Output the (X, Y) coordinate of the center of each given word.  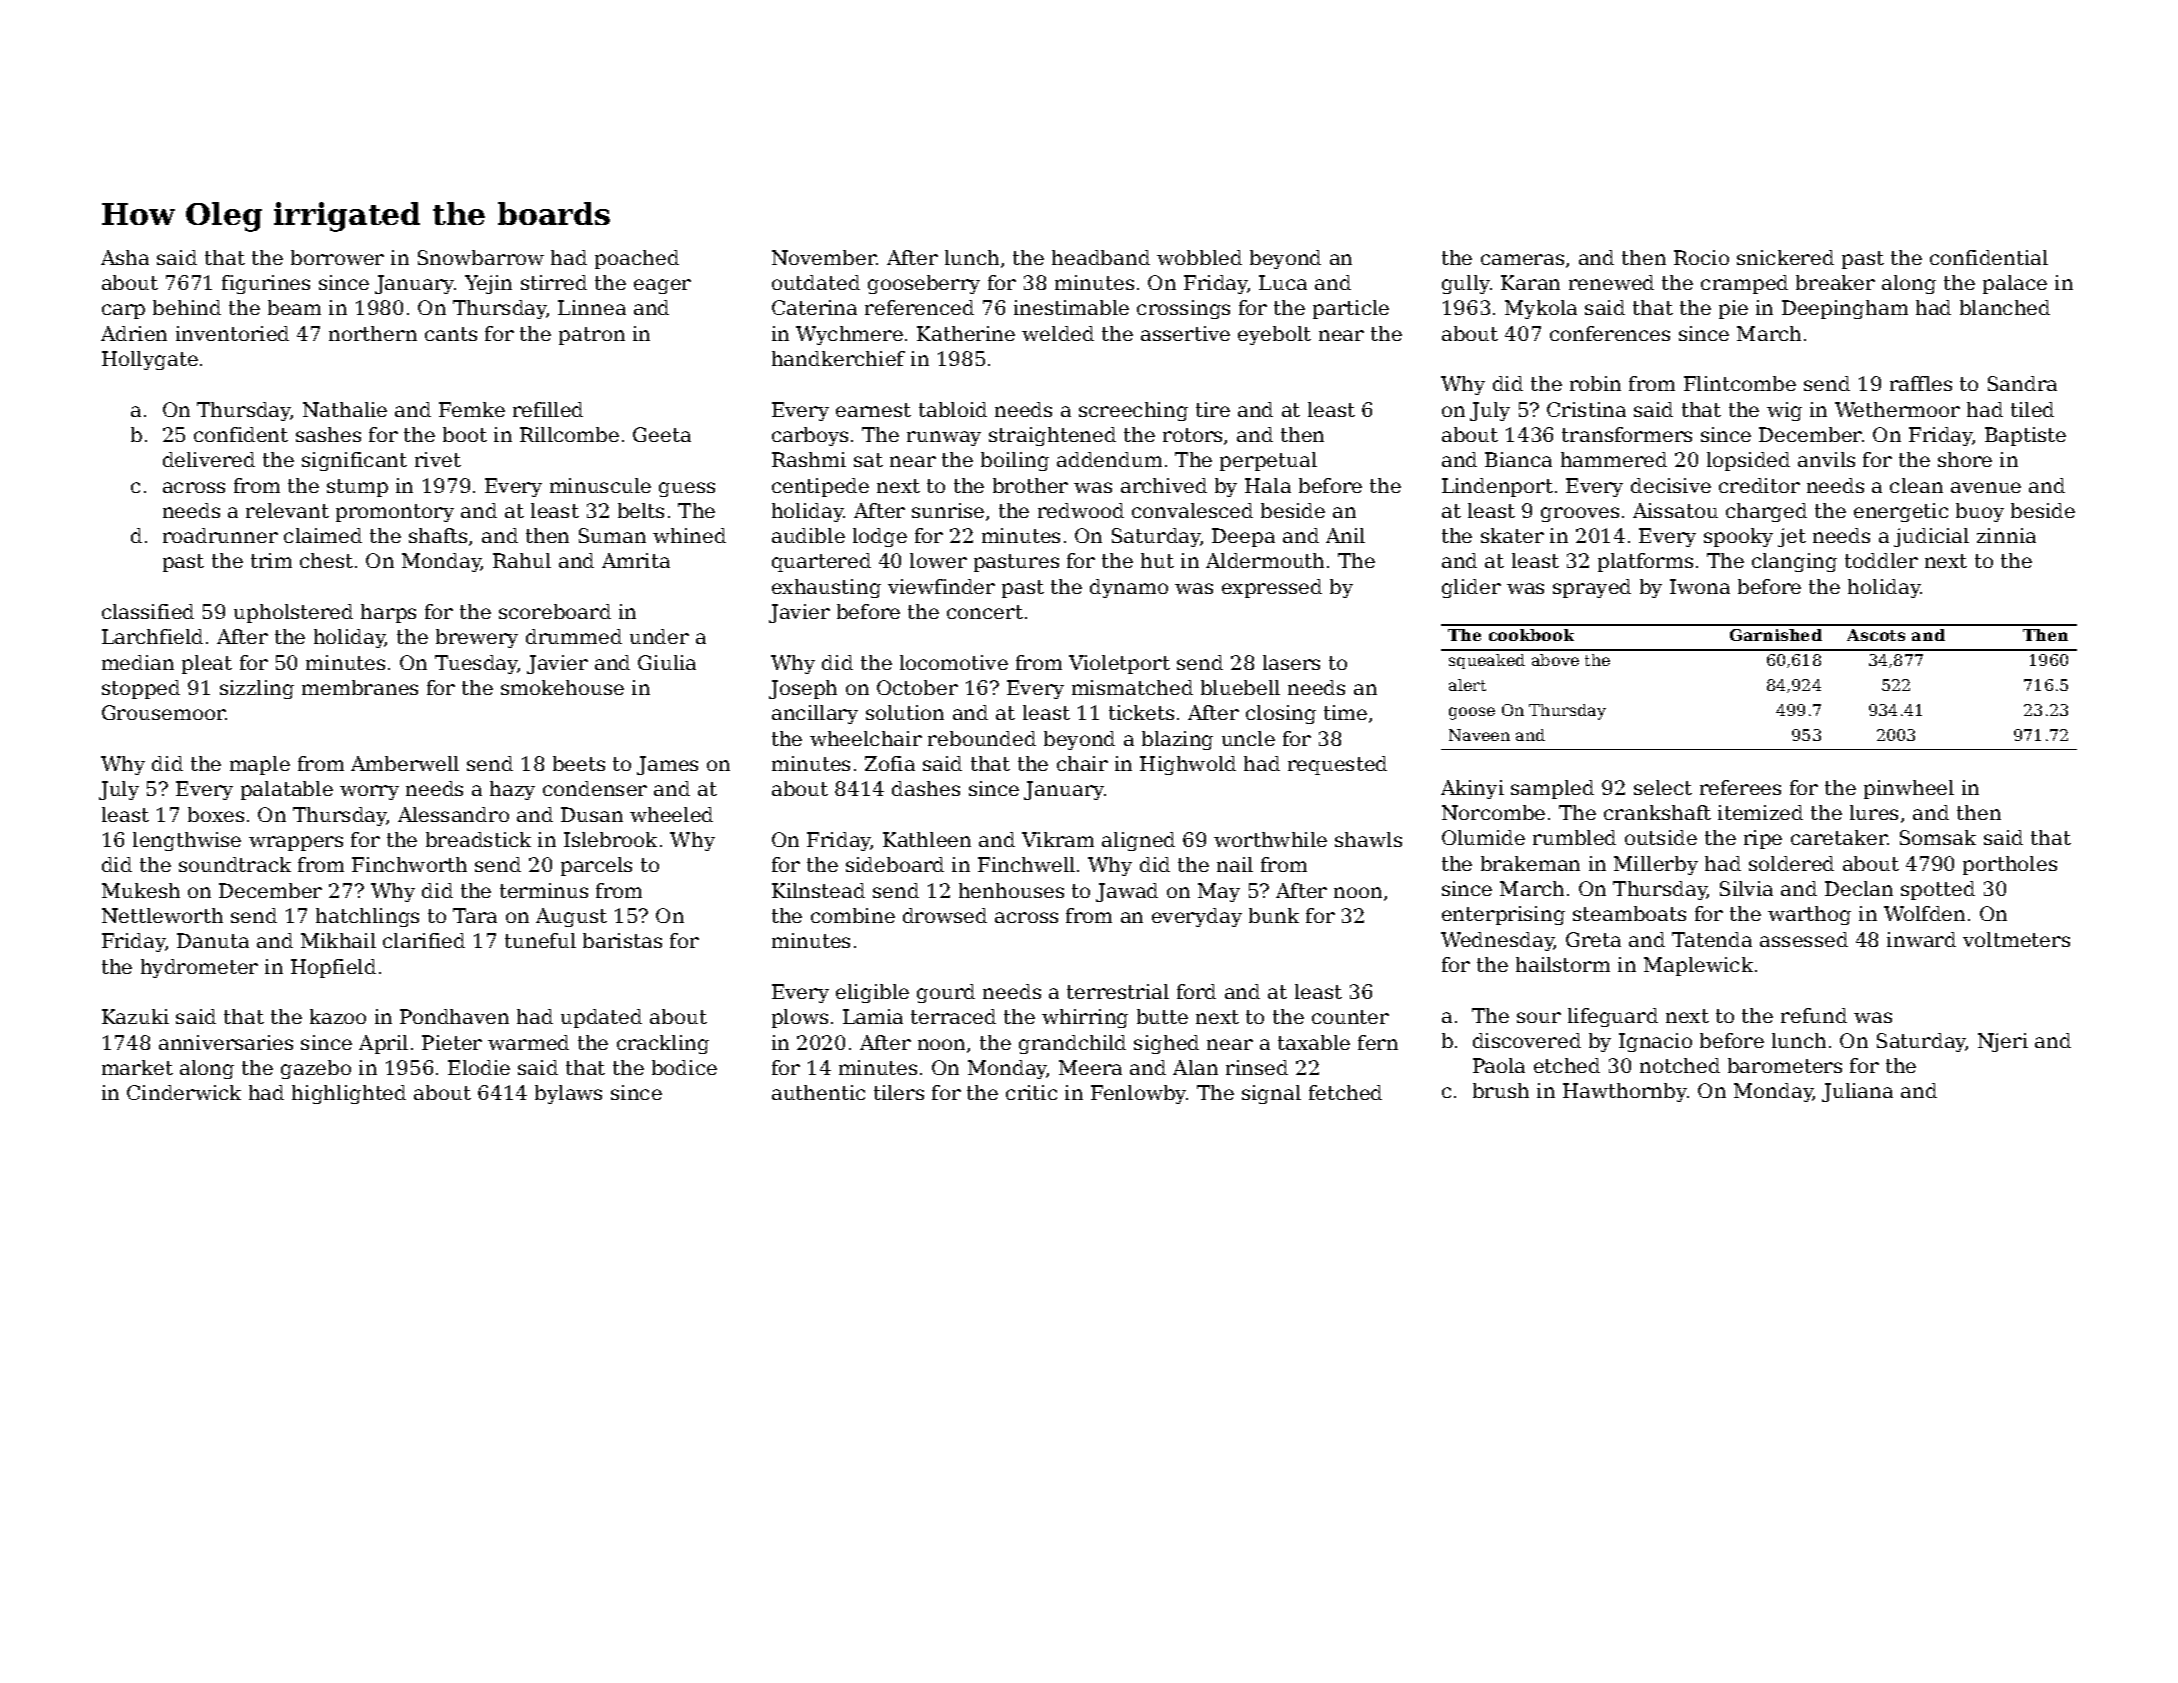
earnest (873, 410)
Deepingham (1845, 309)
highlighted (349, 1094)
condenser (595, 788)
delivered (209, 459)
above (1555, 660)
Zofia (890, 763)
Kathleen (927, 839)
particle (1351, 309)
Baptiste (2025, 436)
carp (123, 311)
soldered (1791, 863)
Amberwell (405, 763)
